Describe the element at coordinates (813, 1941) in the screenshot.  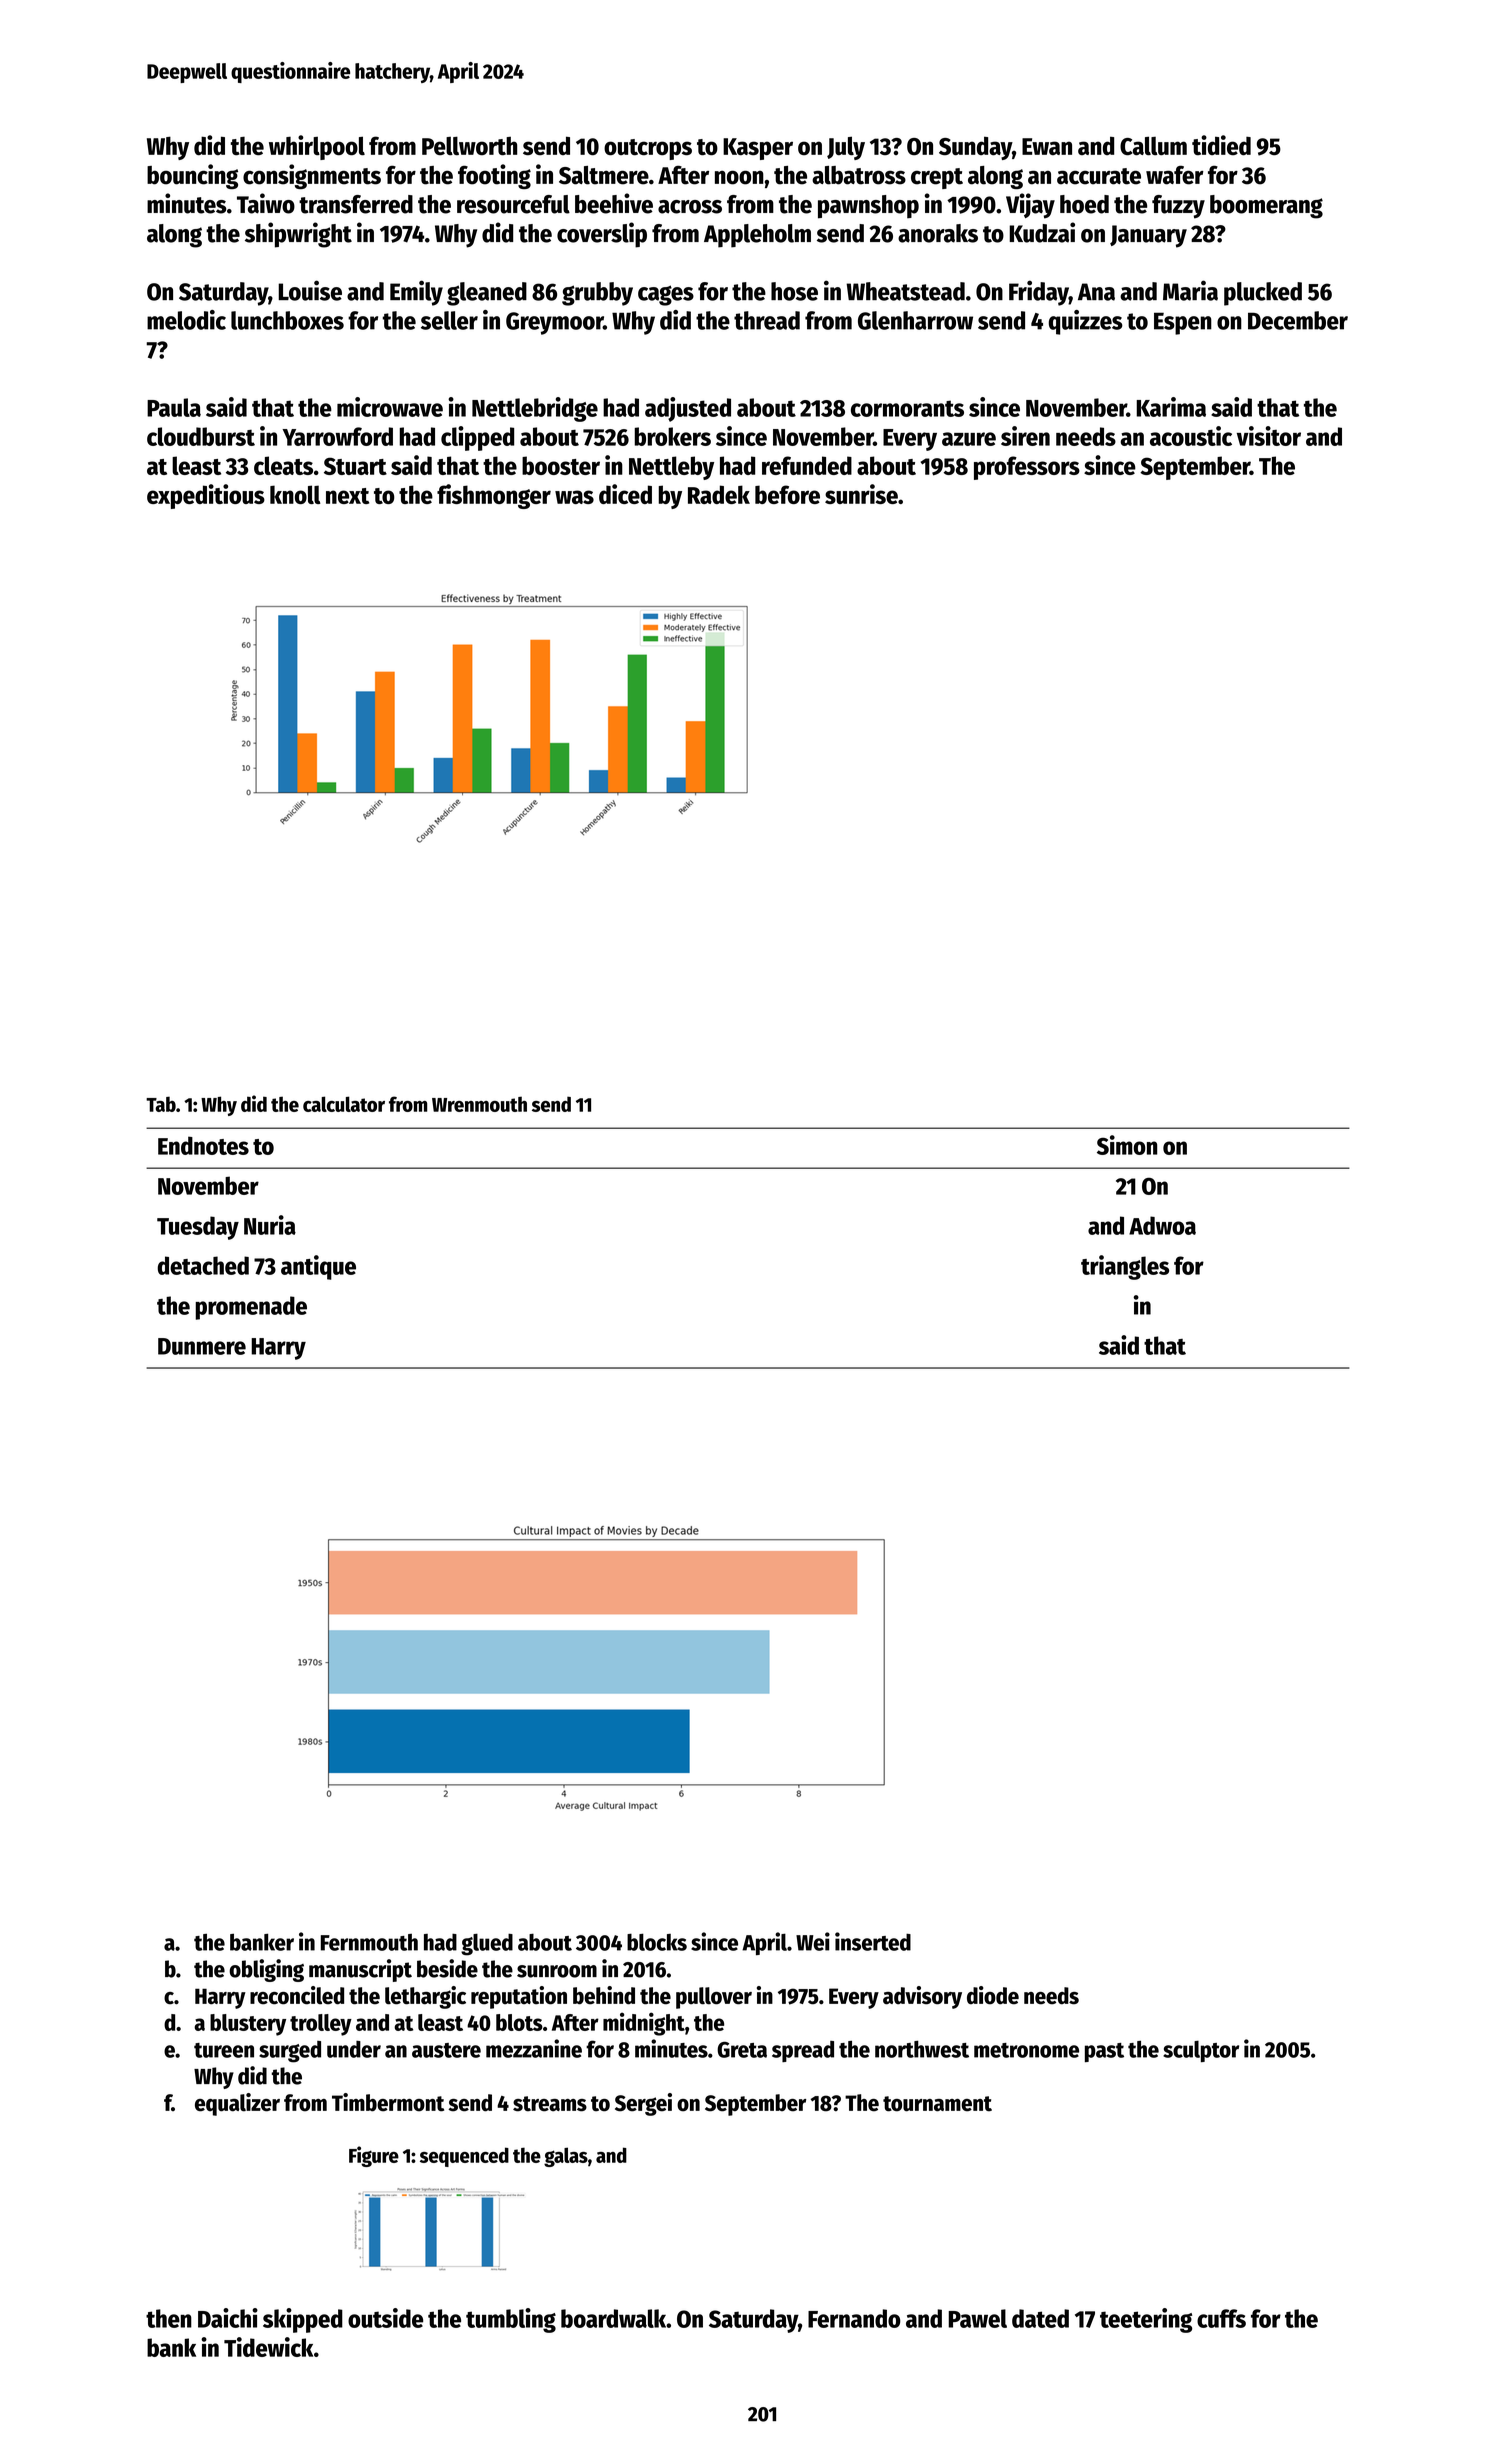
I see `Wei` at that location.
